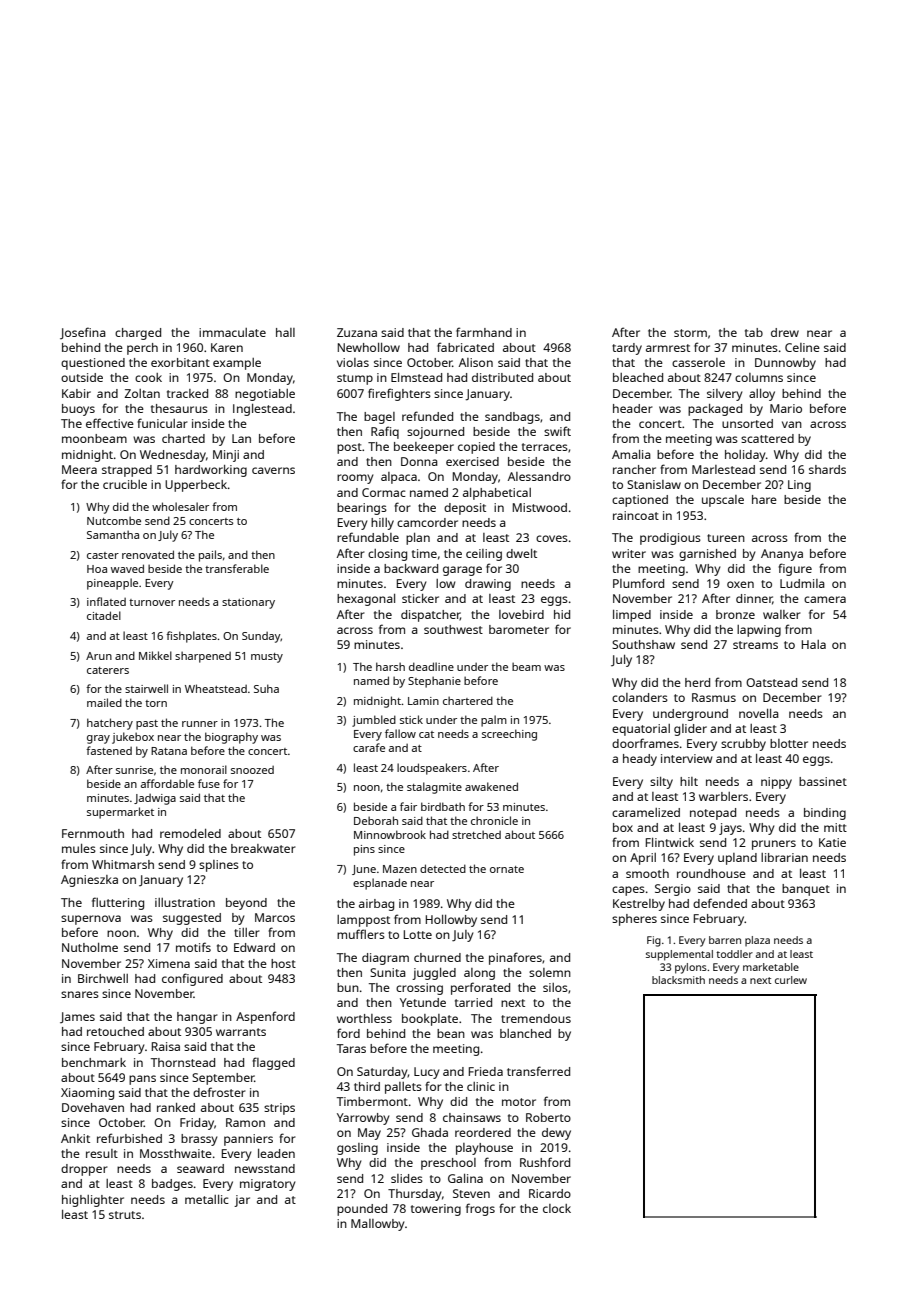 The width and height of the document is (908, 1316). I want to click on Whitmarsh, so click(123, 864).
